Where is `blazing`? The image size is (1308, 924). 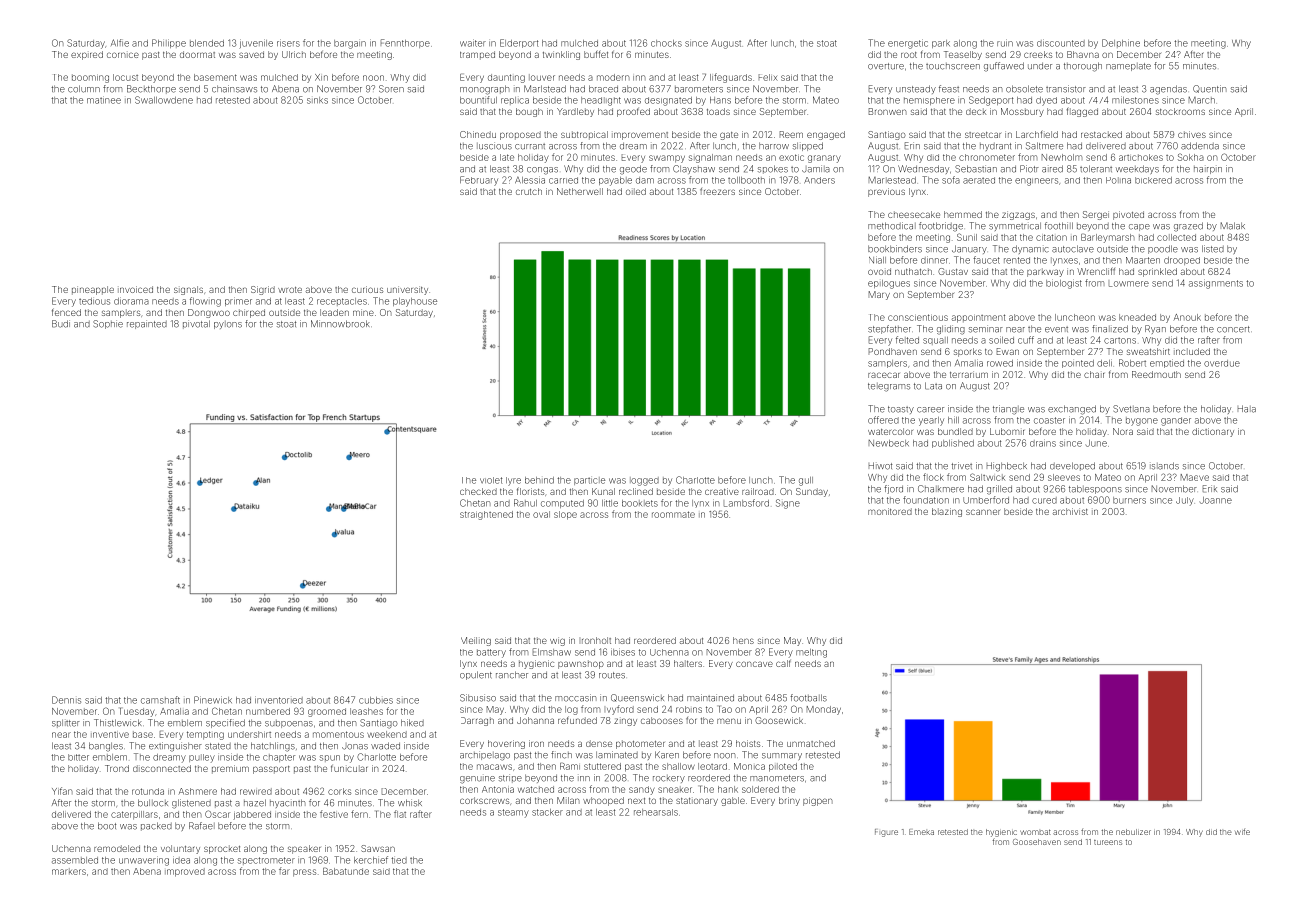 blazing is located at coordinates (947, 512).
